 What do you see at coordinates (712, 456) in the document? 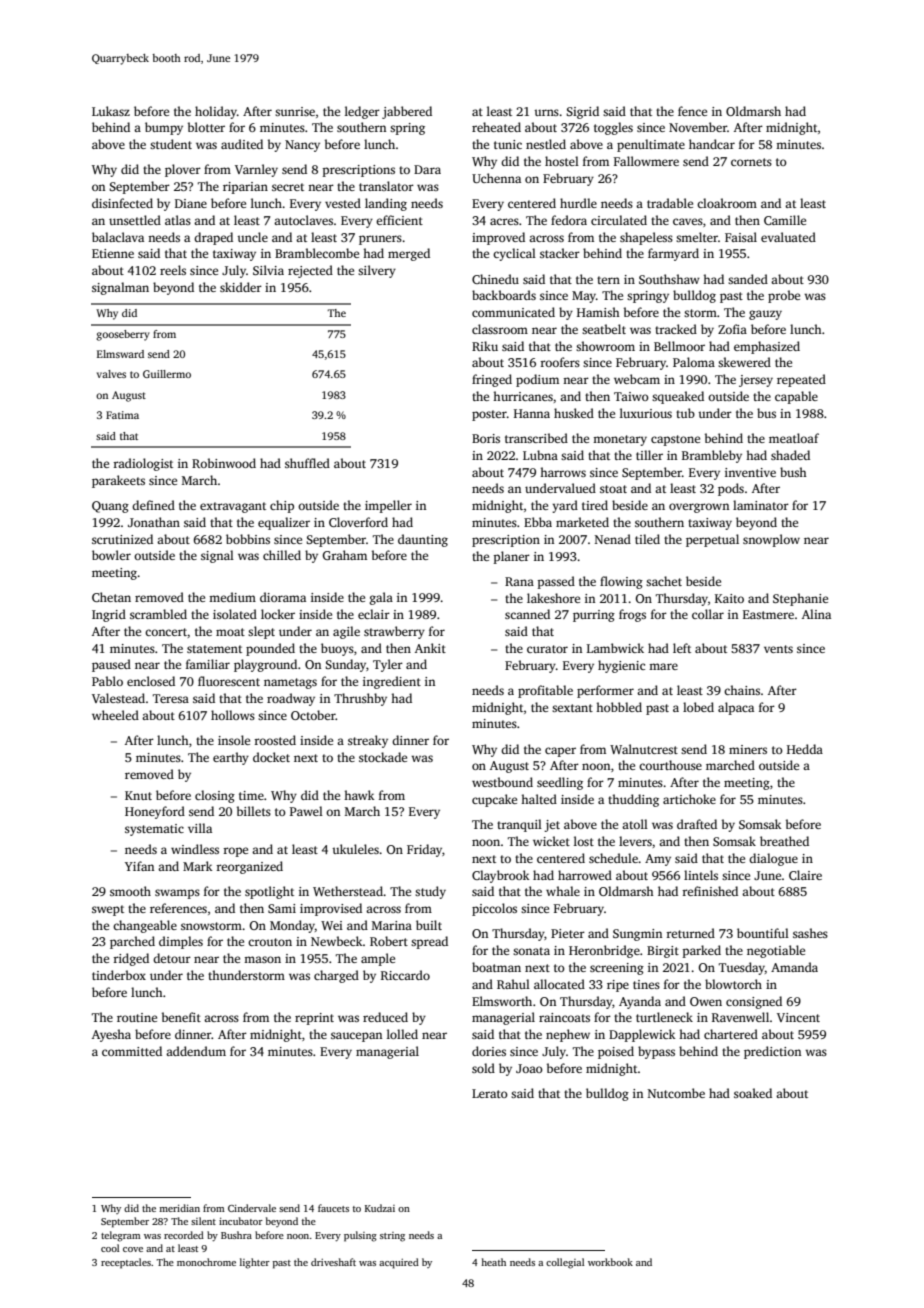
I see `Brambleby` at bounding box center [712, 456].
